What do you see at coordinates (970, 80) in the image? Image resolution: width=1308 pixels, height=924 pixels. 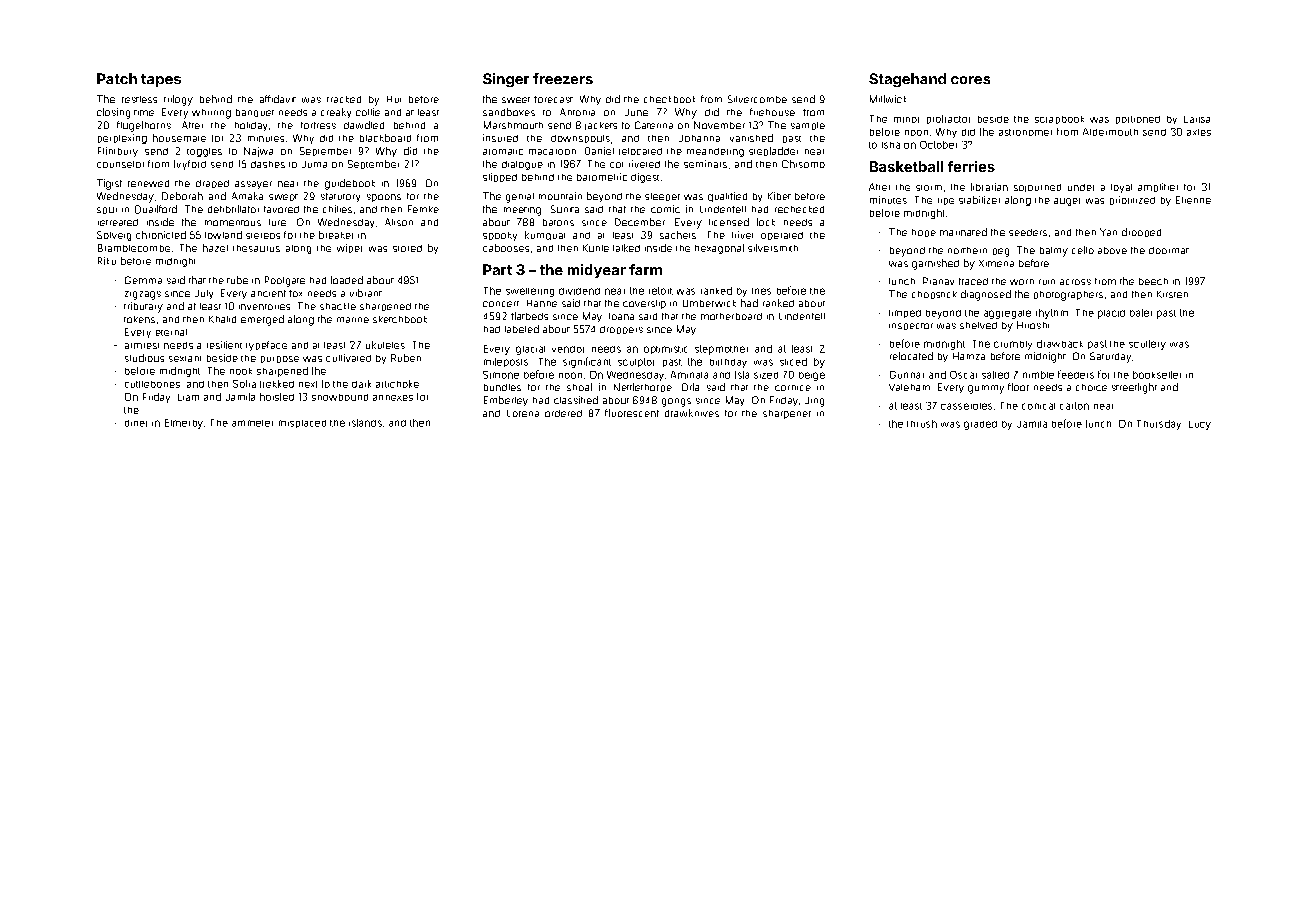 I see `cores` at bounding box center [970, 80].
